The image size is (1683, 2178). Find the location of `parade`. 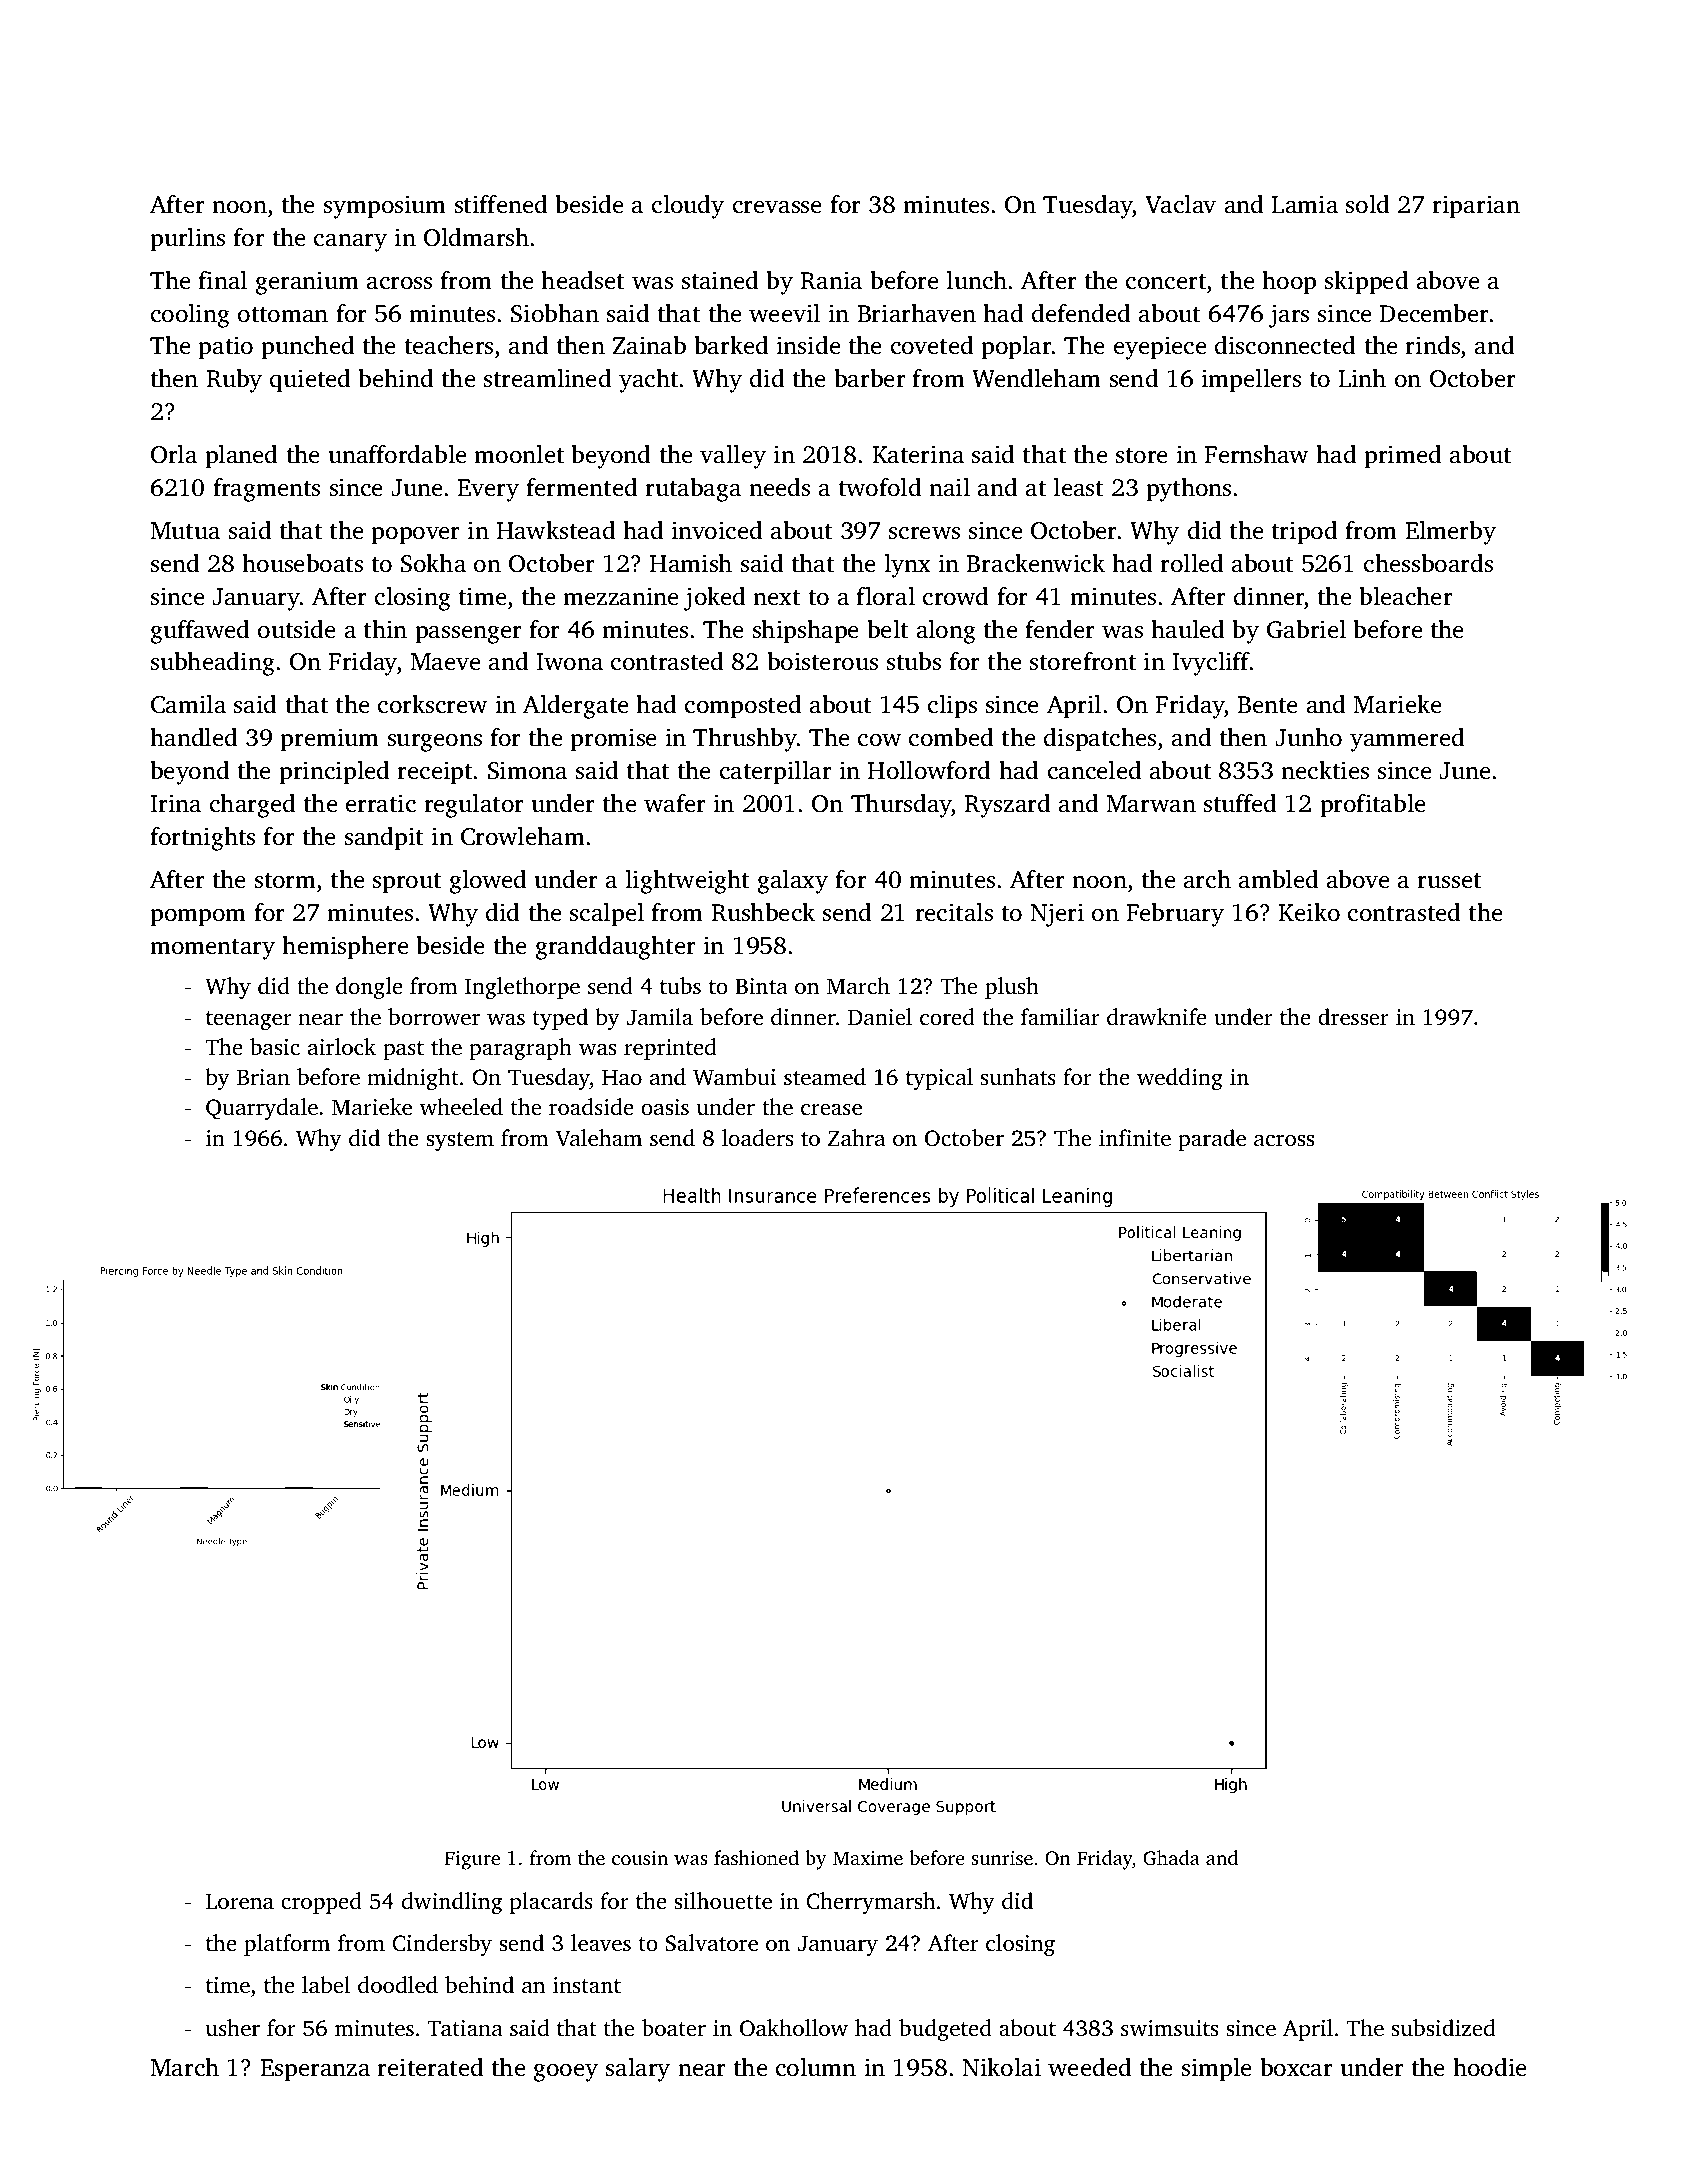

parade is located at coordinates (1212, 1140).
